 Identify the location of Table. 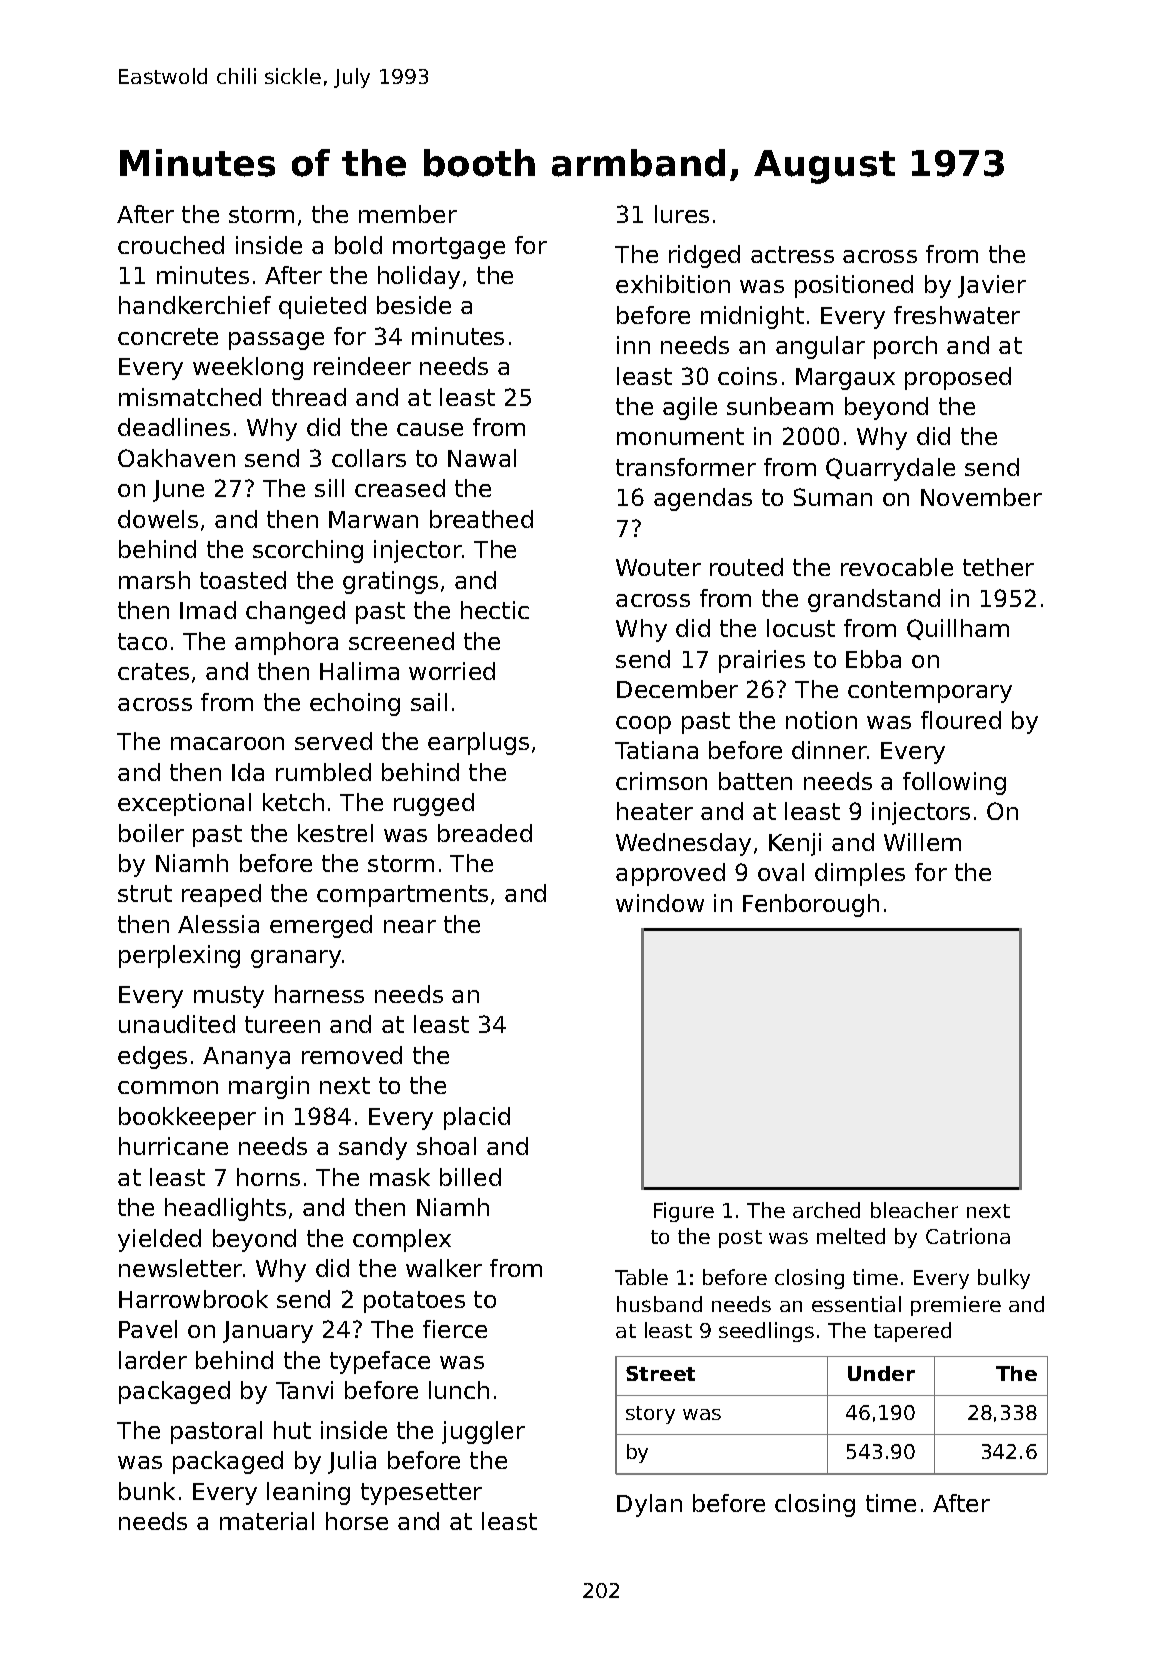
(641, 1277).
